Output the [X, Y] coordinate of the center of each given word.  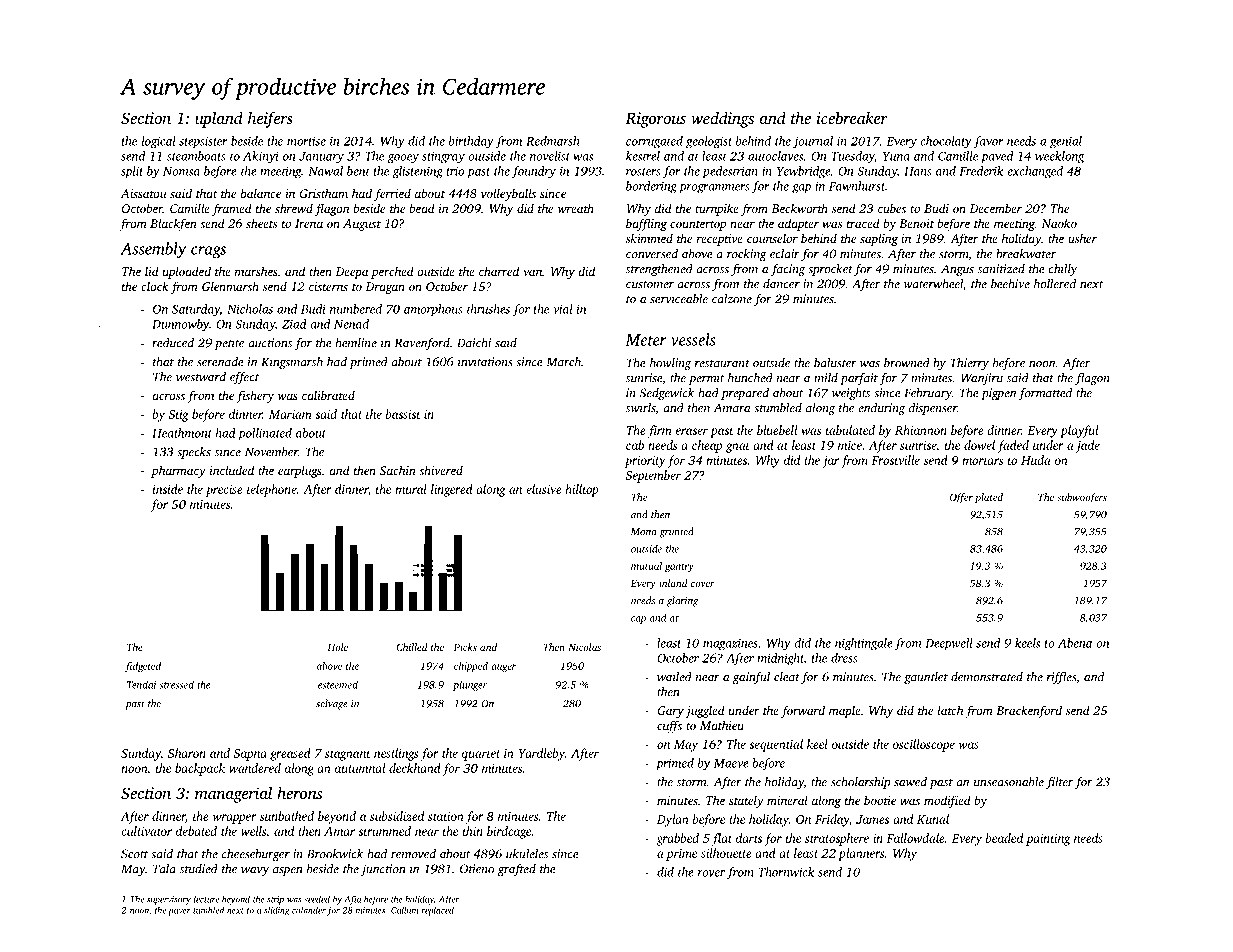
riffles [1061, 678]
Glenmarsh [230, 286]
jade [1088, 446]
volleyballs [508, 194]
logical [159, 142]
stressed [176, 684]
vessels [693, 339]
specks [194, 453]
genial [1066, 142]
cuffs [669, 726]
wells [253, 831]
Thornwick [786, 872]
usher [1082, 238]
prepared [745, 394]
